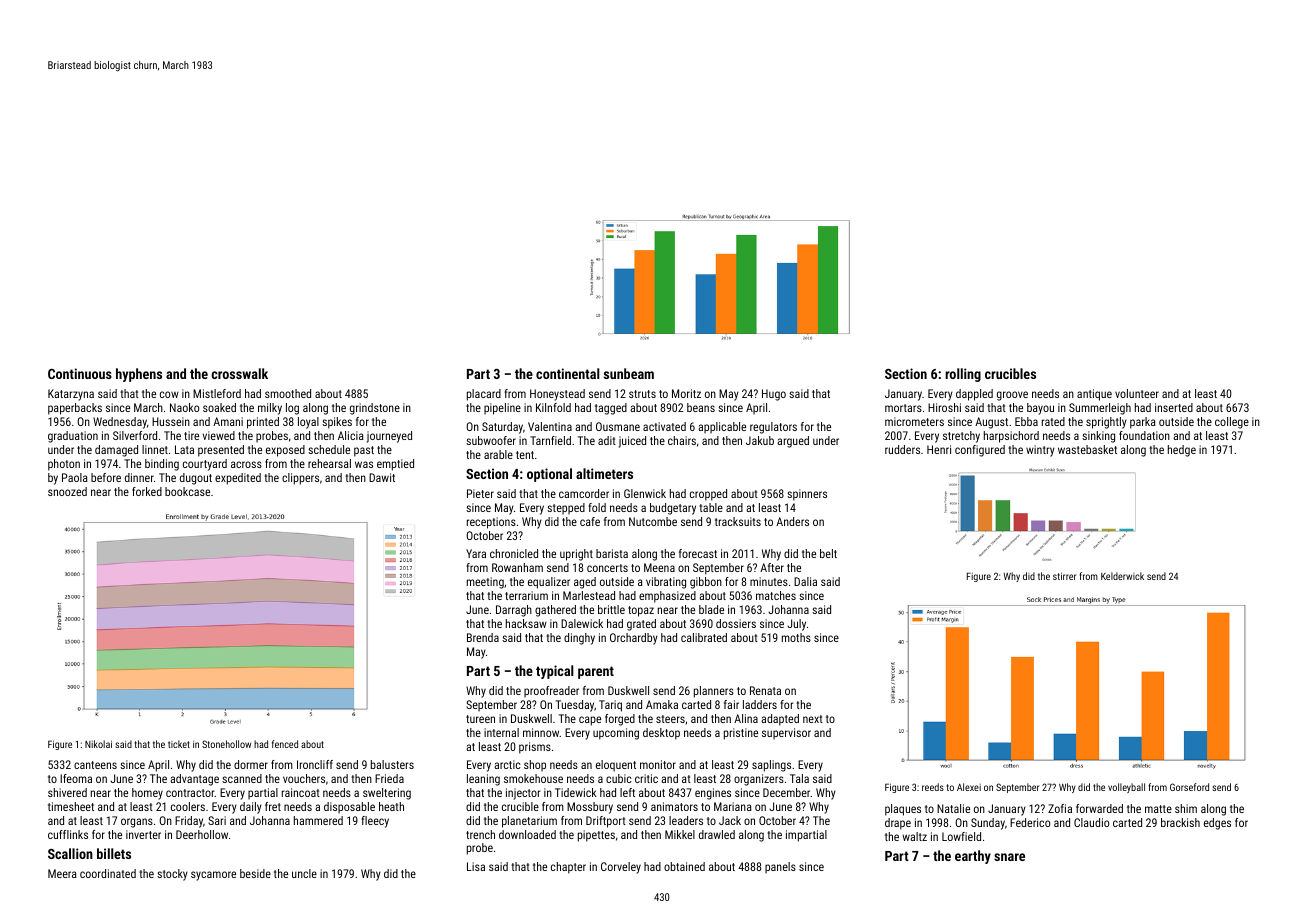 Image resolution: width=1308 pixels, height=924 pixels. Describe the element at coordinates (502, 409) in the screenshot. I see `pipeline` at that location.
